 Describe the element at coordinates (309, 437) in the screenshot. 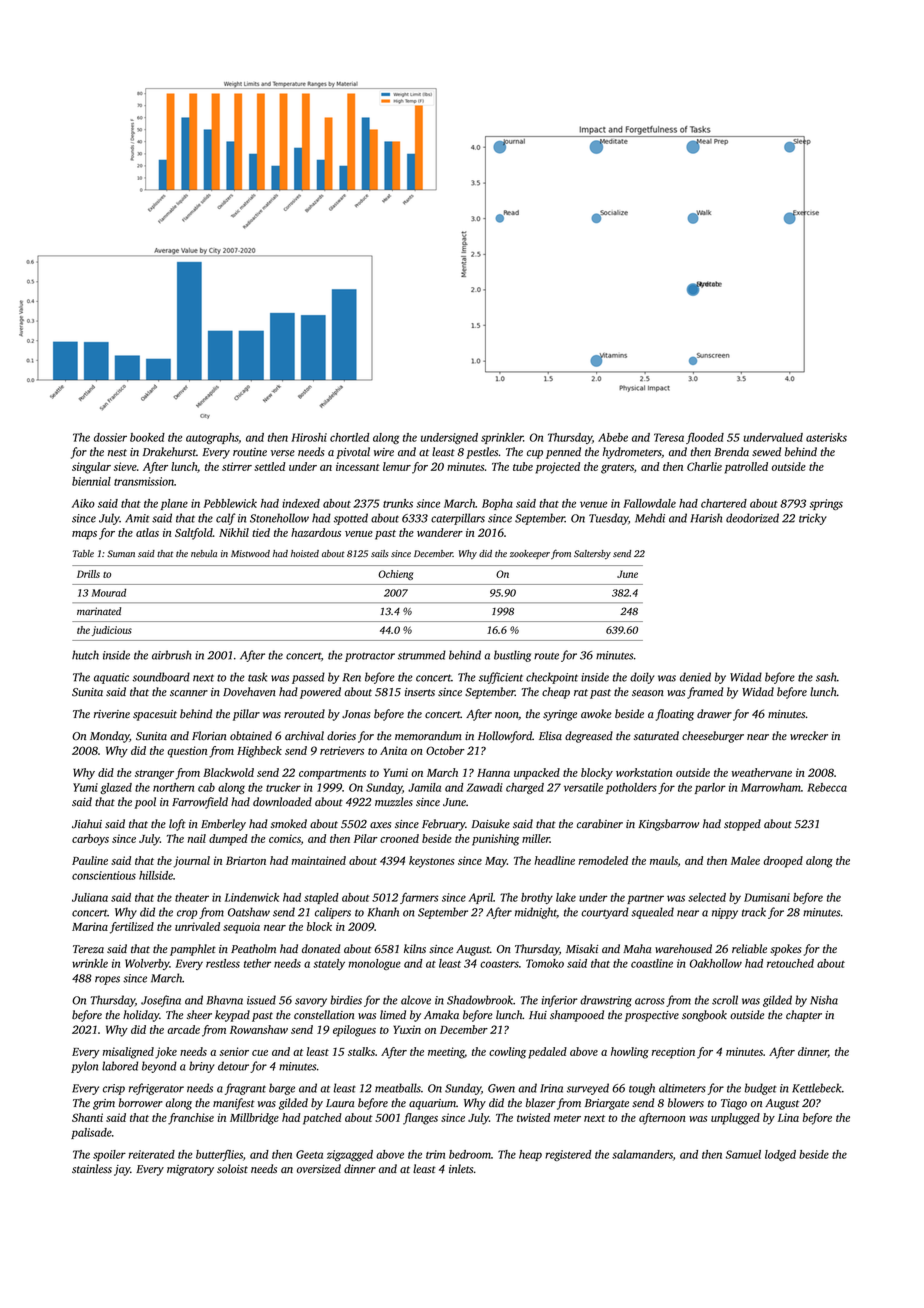

I see `Hiroshi` at that location.
